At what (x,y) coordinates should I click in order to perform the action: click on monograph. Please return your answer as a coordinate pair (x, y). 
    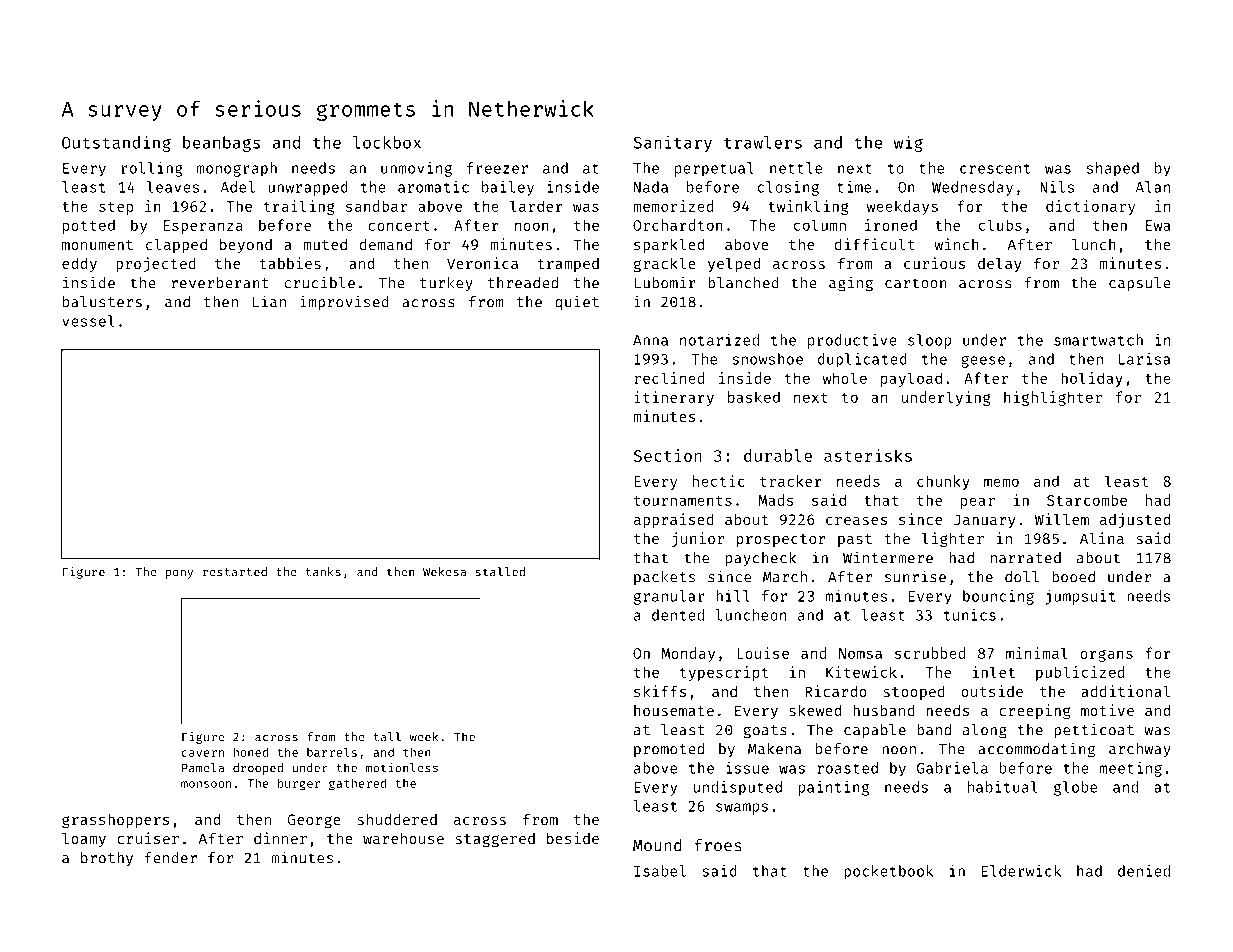
    Looking at the image, I should click on (237, 169).
